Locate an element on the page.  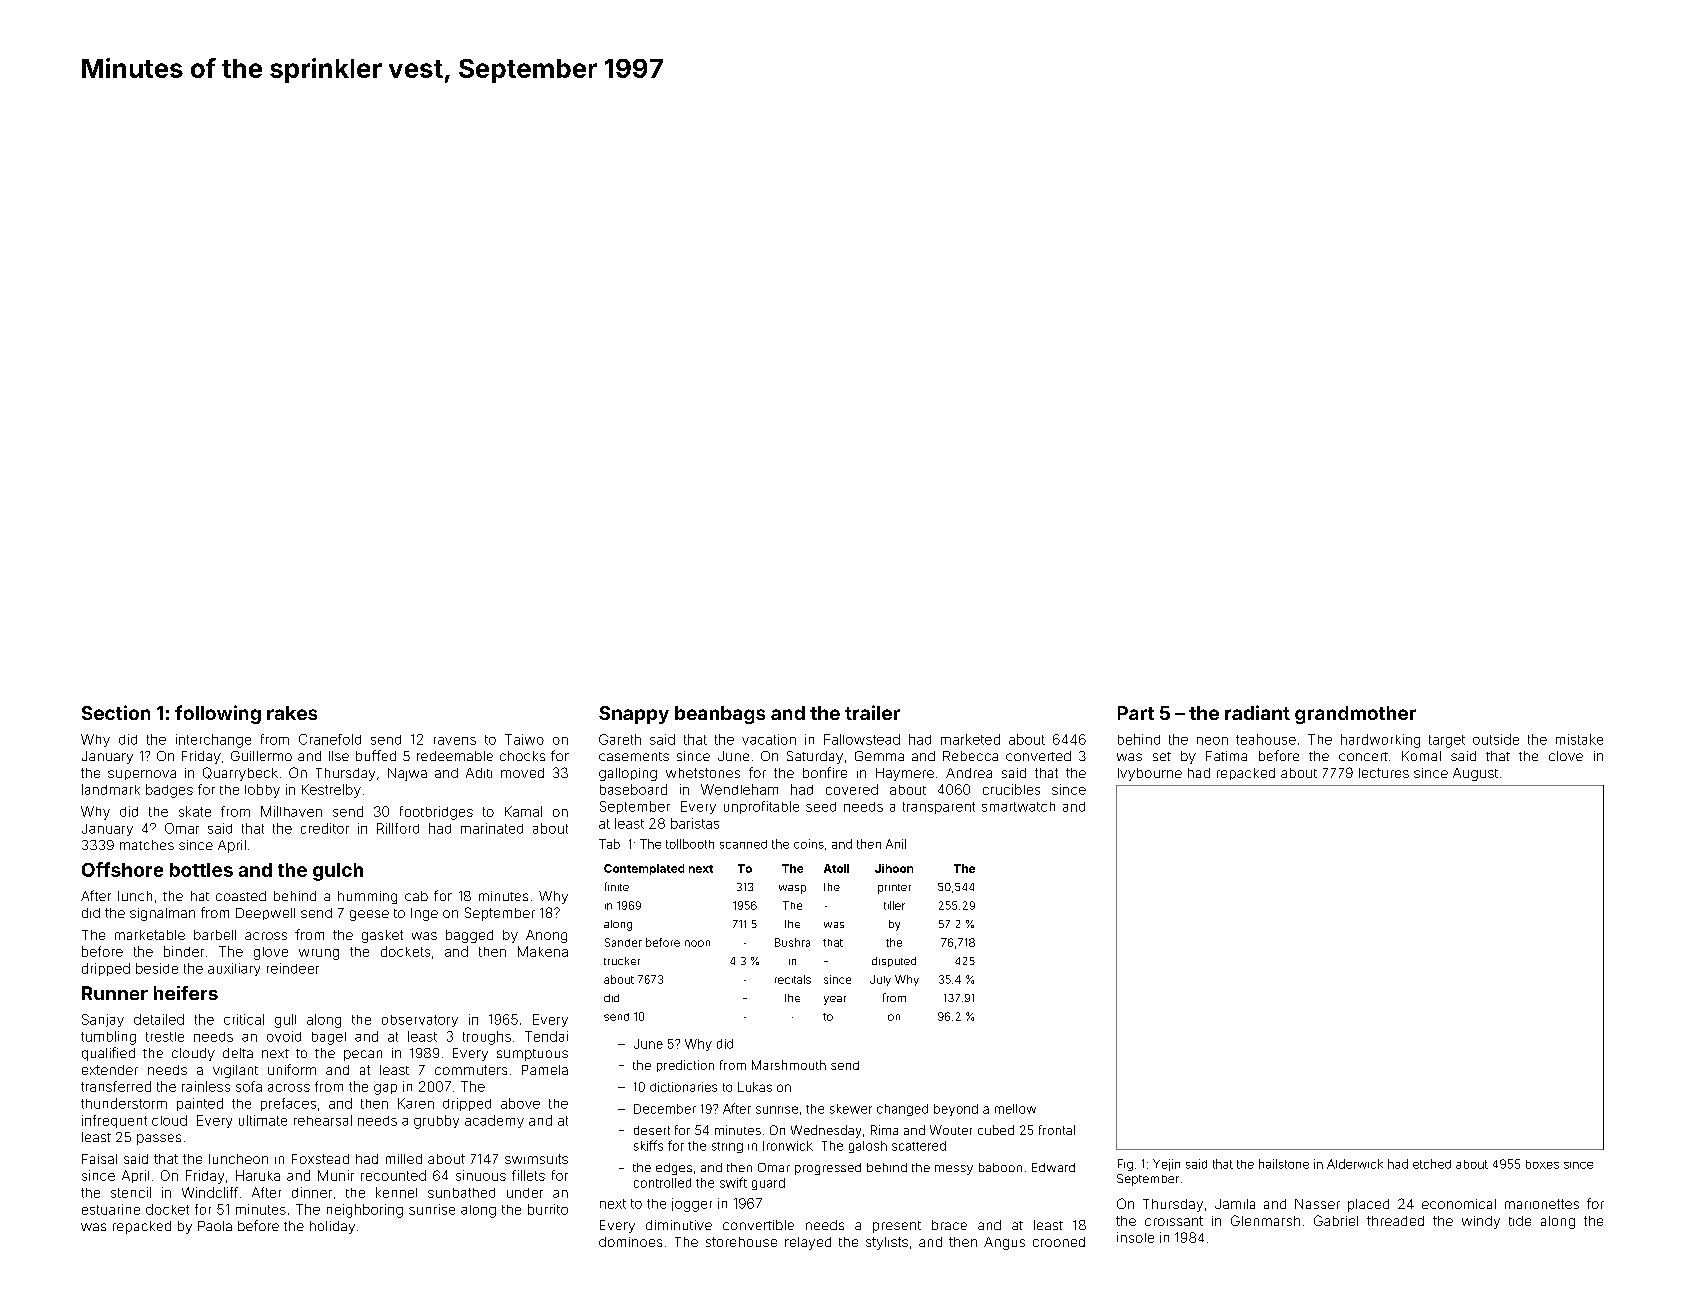
trailer is located at coordinates (872, 712).
